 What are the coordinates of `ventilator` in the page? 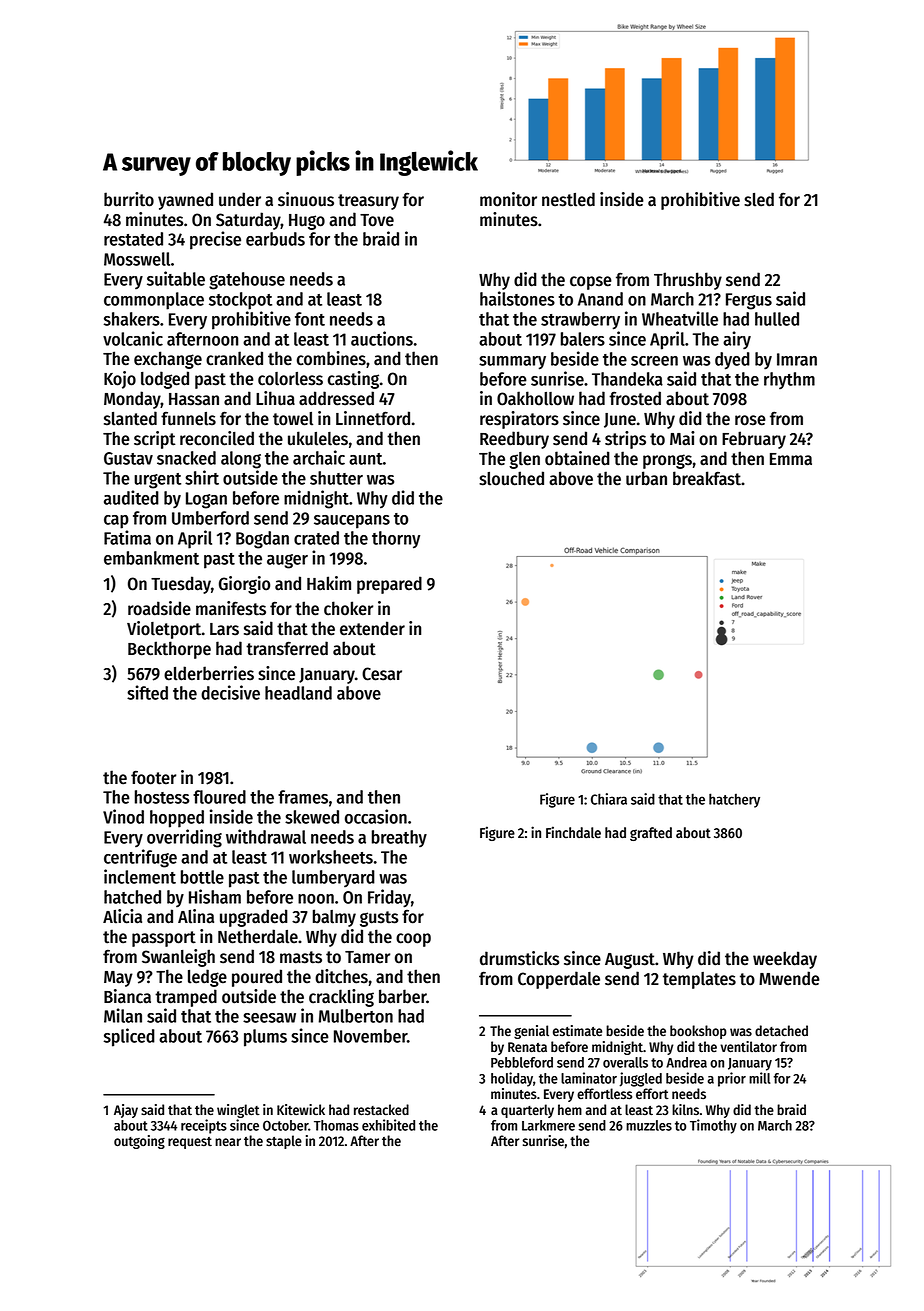 It's located at (748, 1047).
